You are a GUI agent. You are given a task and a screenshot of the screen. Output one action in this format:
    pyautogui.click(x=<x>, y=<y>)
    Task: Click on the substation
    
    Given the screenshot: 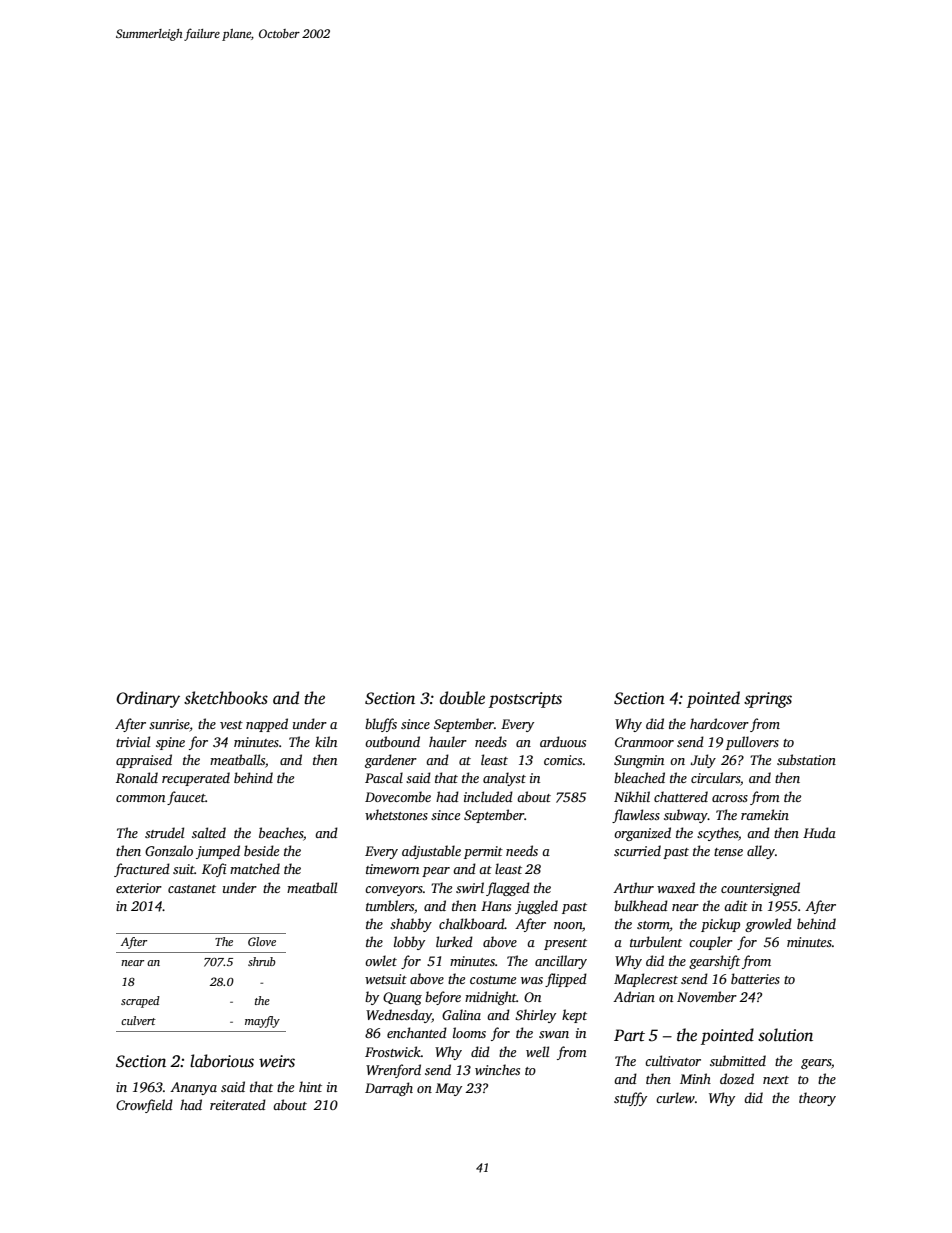 What is the action you would take?
    pyautogui.click(x=806, y=759)
